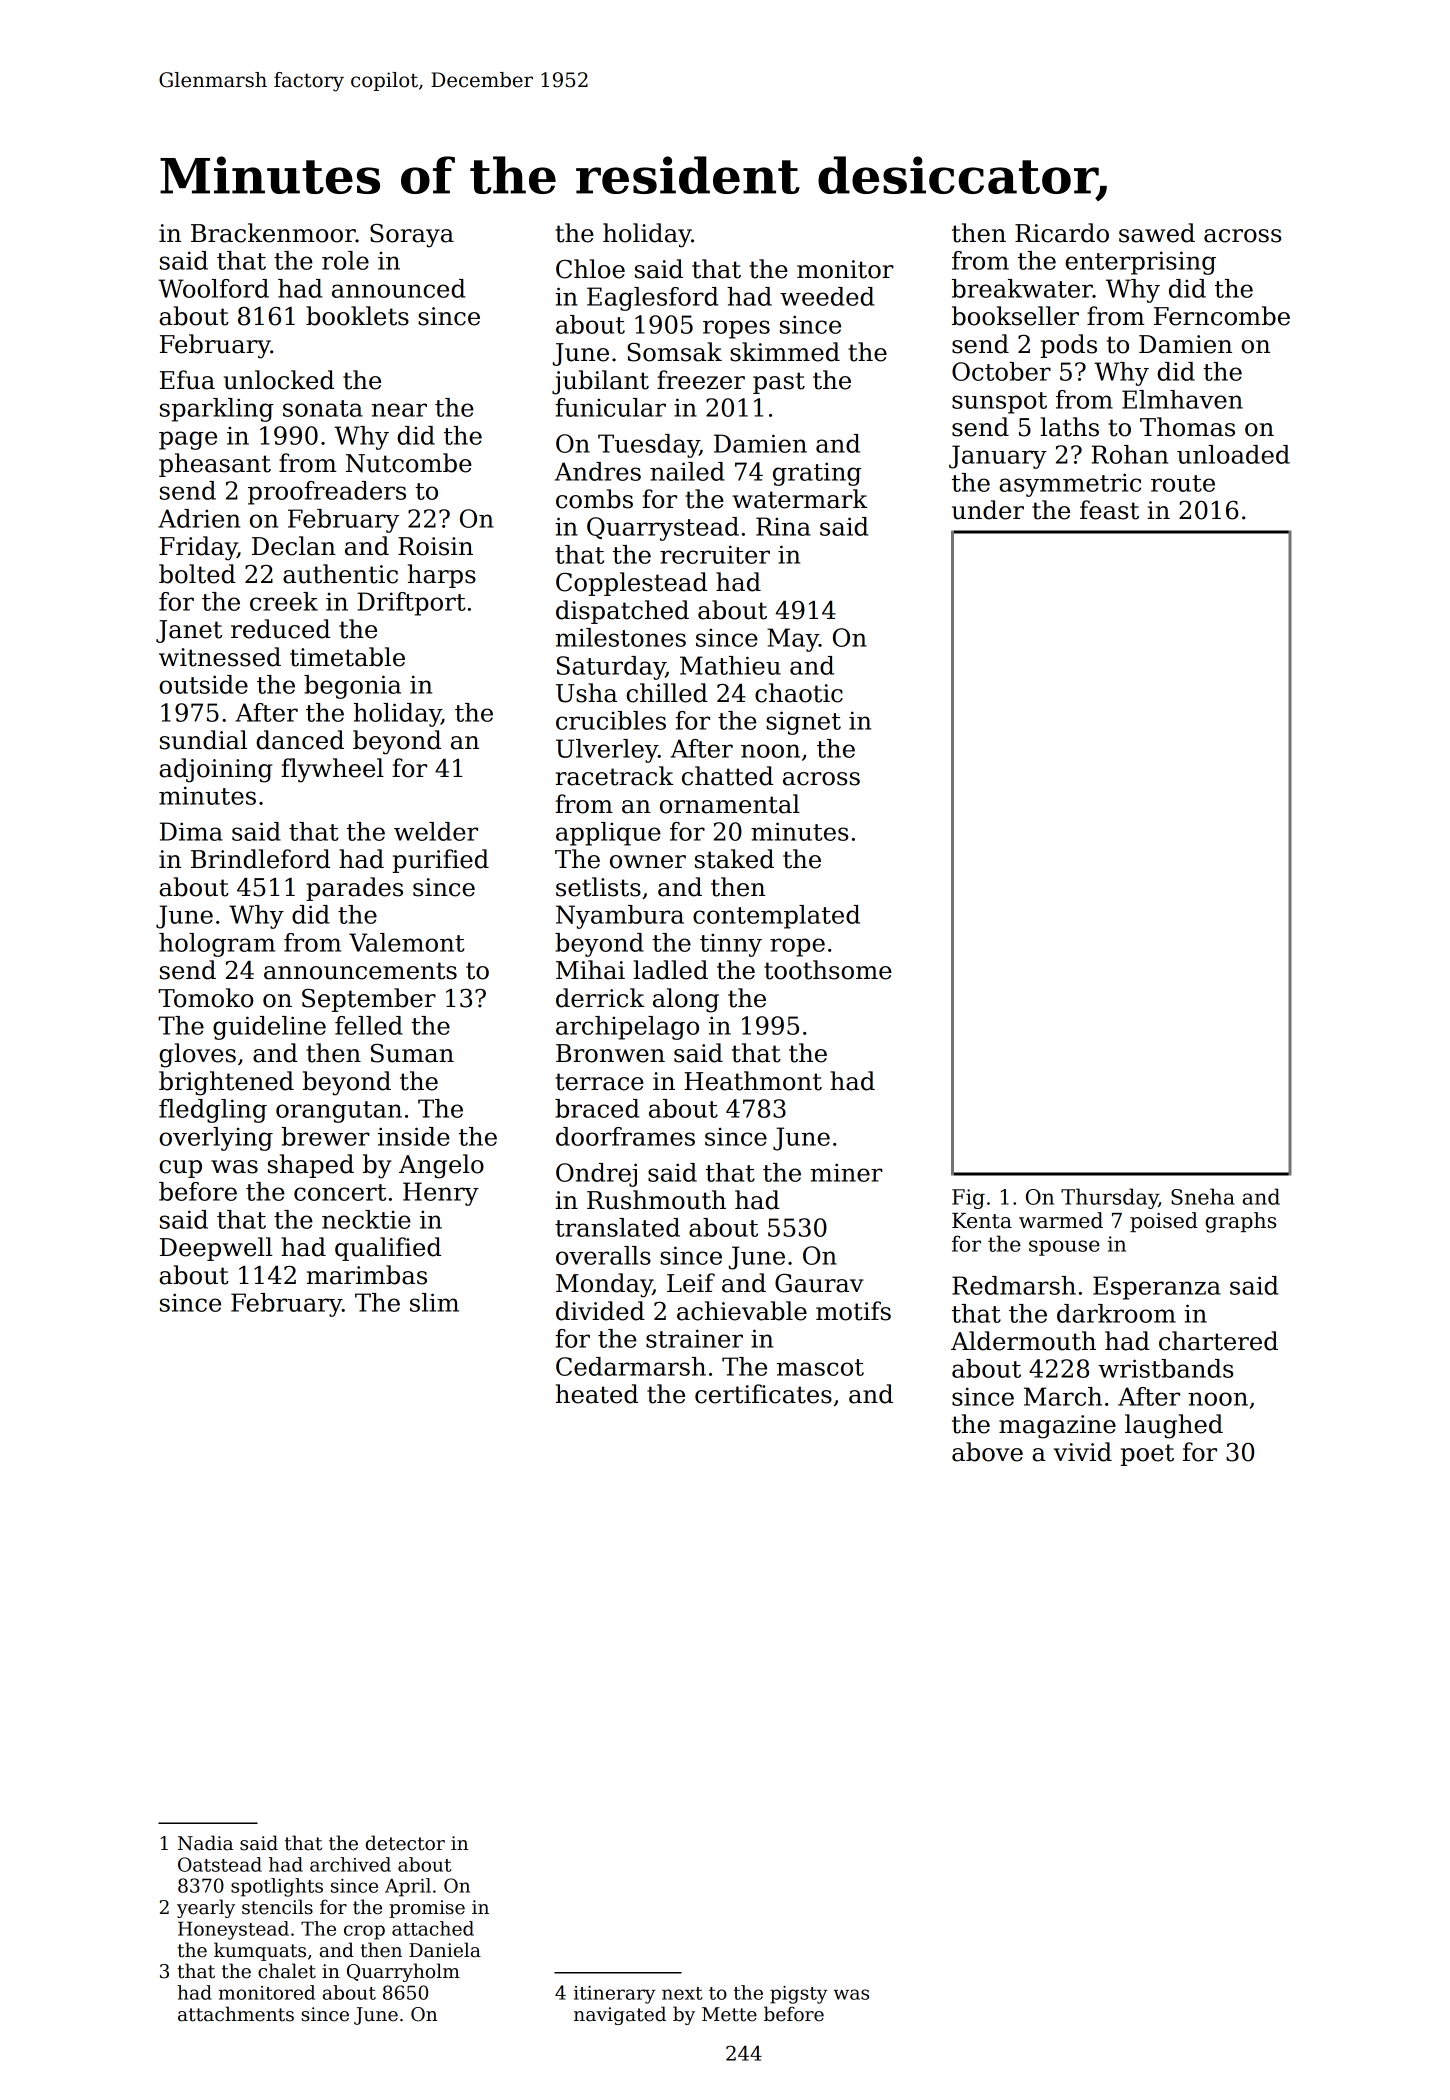 This screenshot has height=2100, width=1450. What do you see at coordinates (369, 1000) in the screenshot?
I see `September` at bounding box center [369, 1000].
